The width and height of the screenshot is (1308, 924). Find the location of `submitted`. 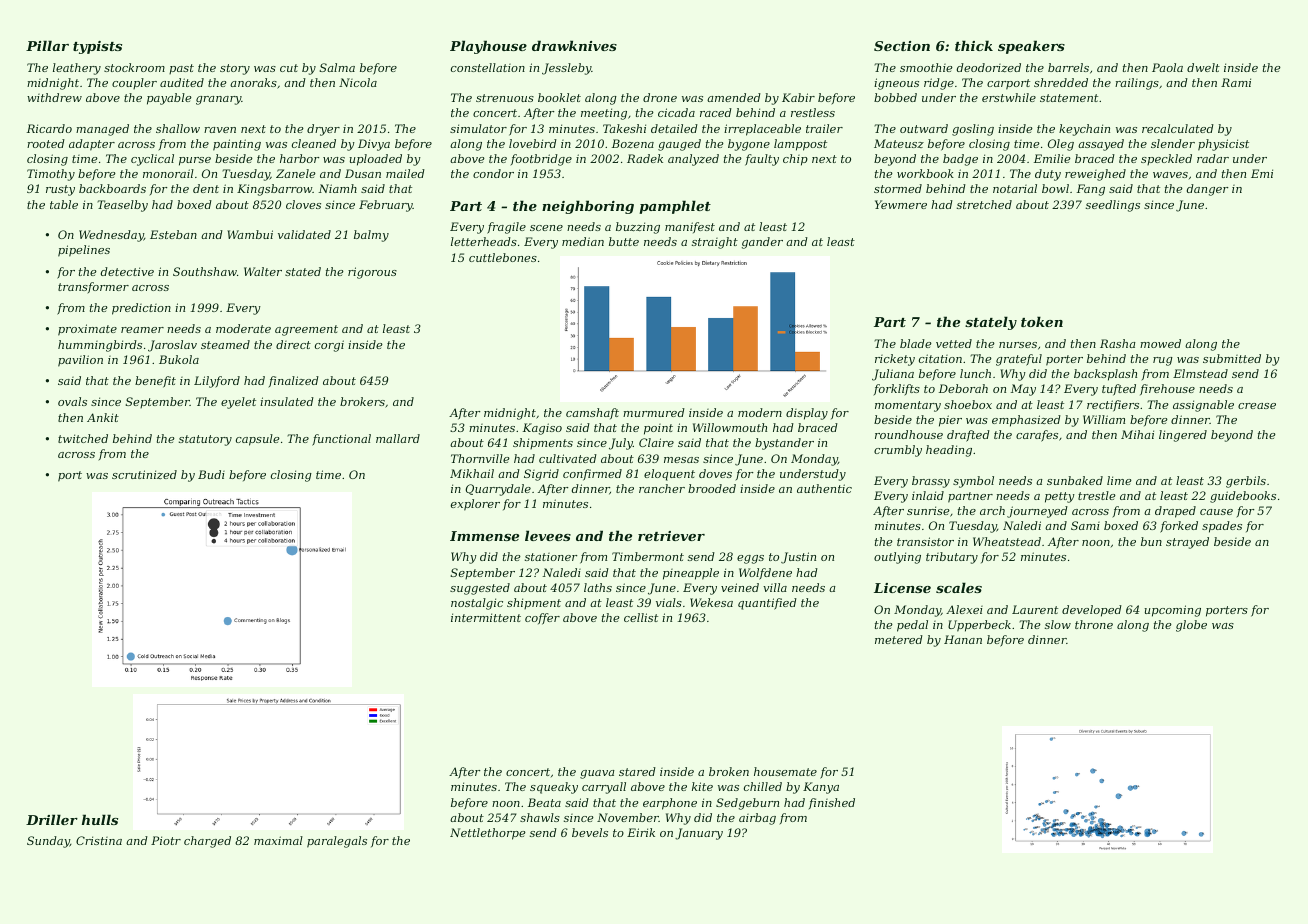

submitted is located at coordinates (1232, 358).
